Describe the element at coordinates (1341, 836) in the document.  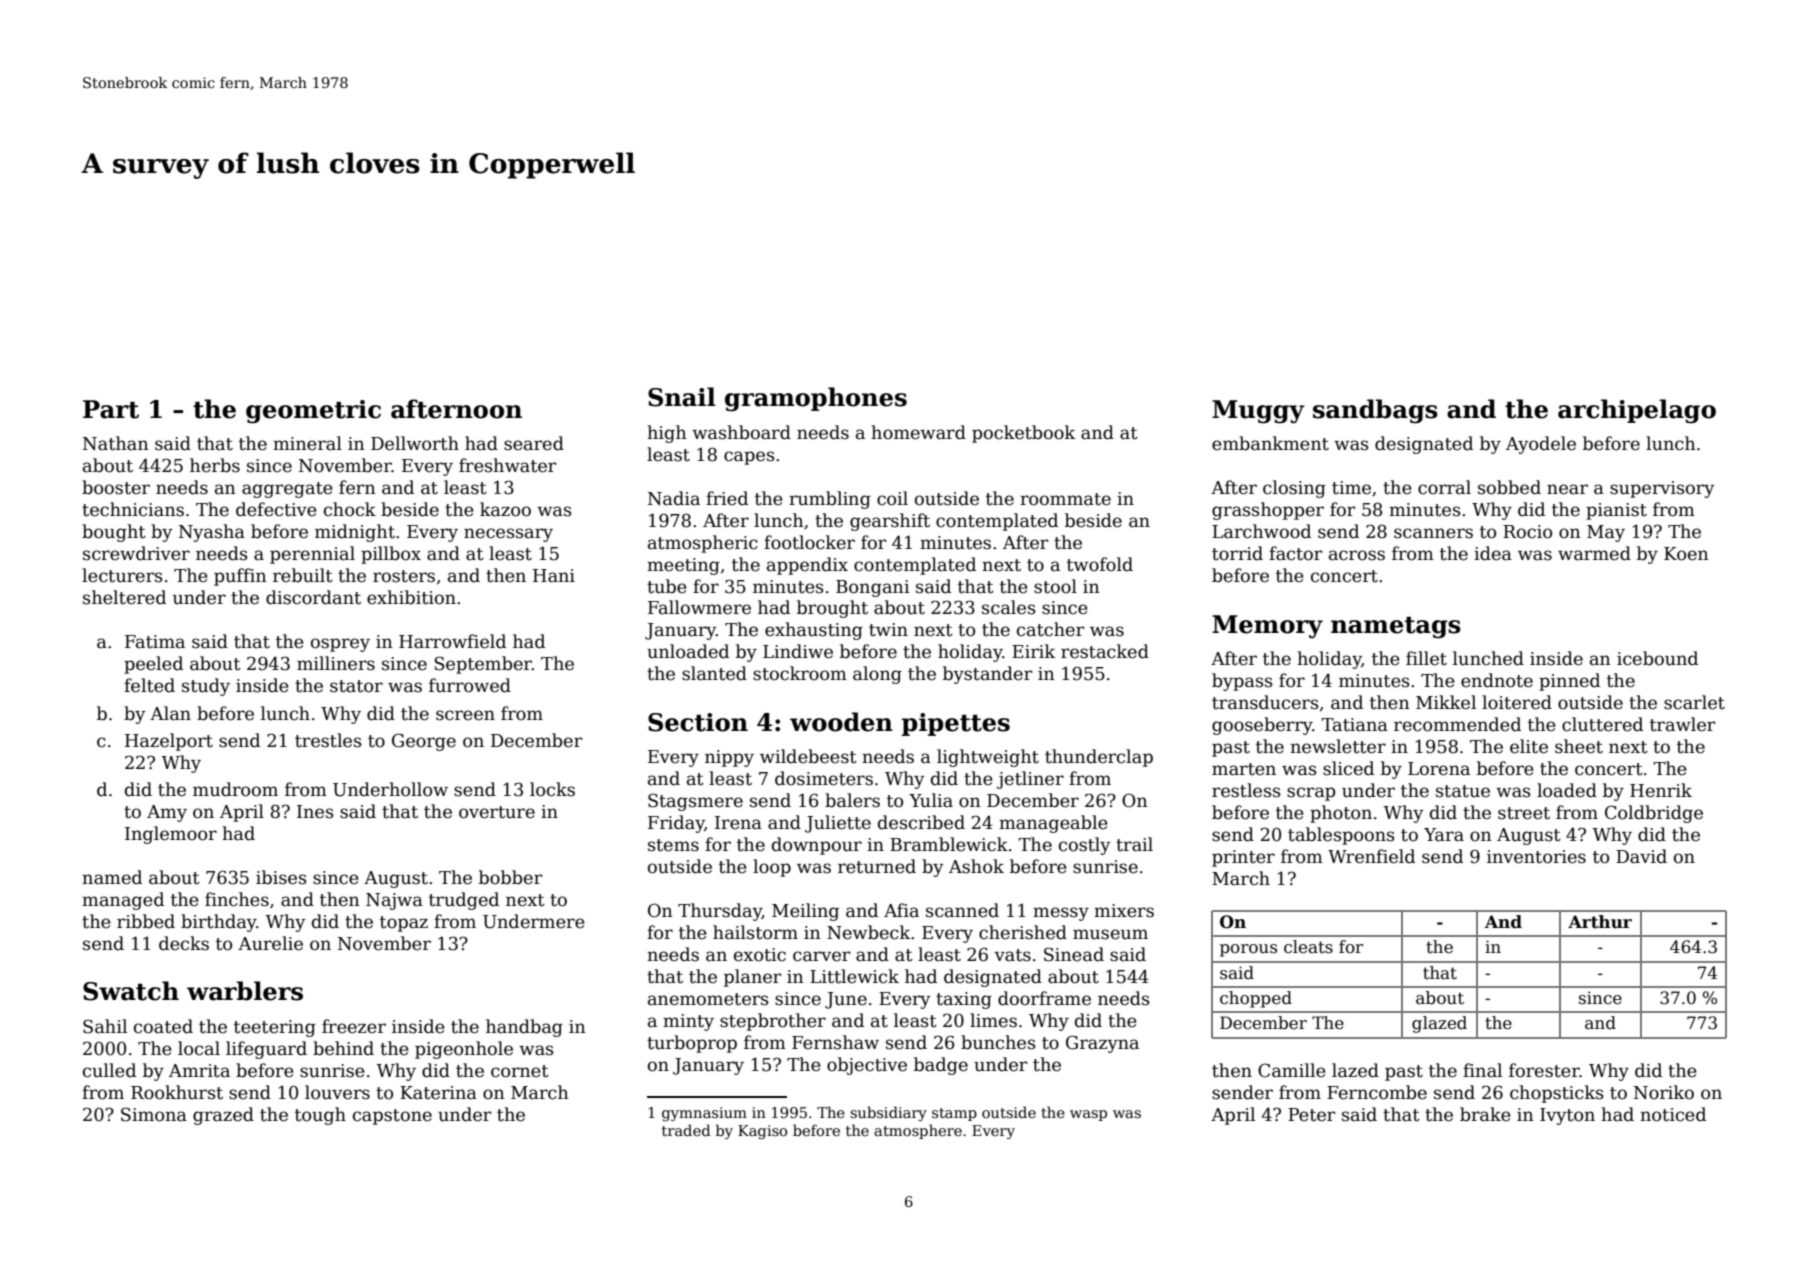
I see `tablespoons` at that location.
